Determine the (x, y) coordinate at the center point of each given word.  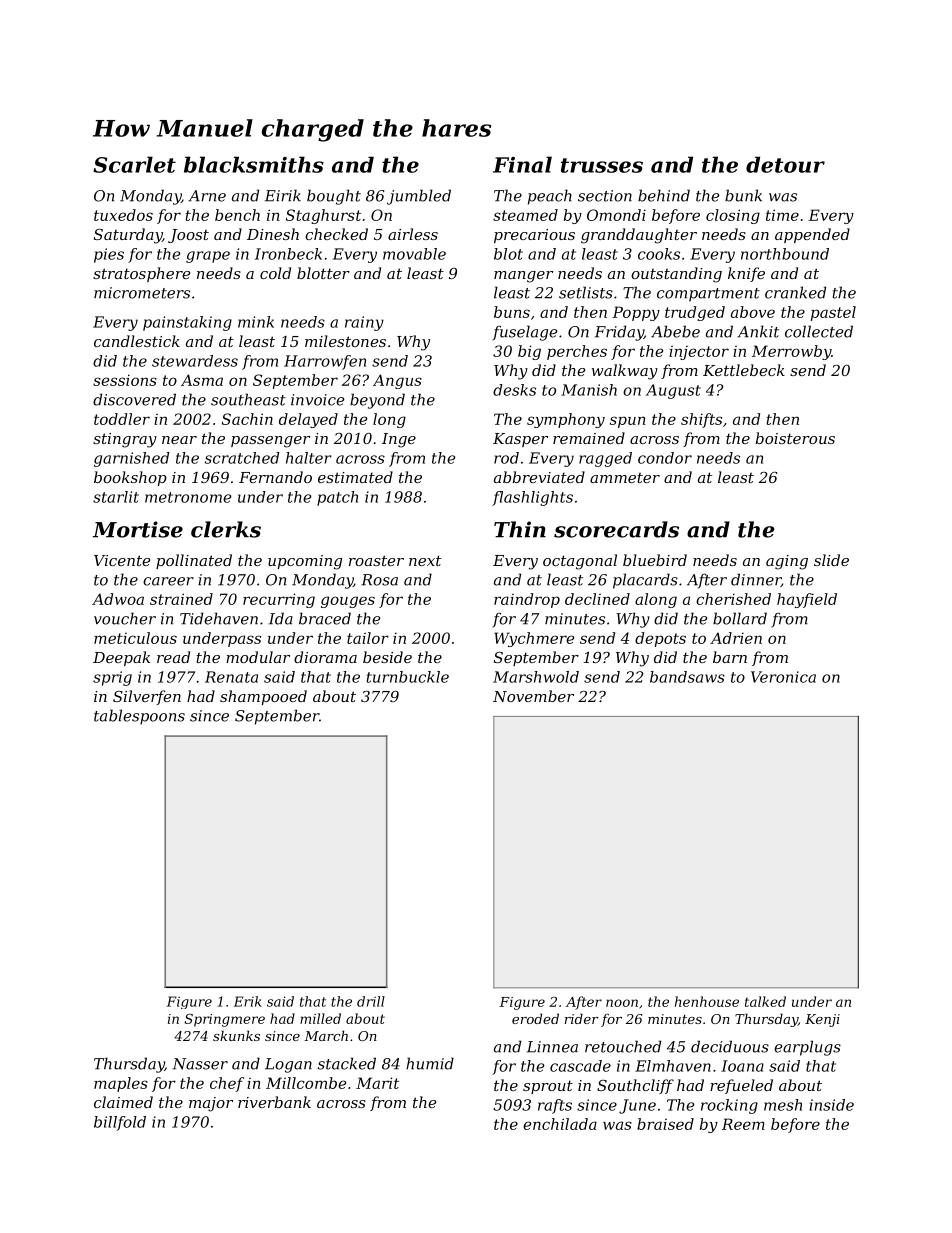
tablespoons (139, 717)
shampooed (263, 697)
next (425, 560)
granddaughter (639, 236)
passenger (270, 442)
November (533, 696)
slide (831, 560)
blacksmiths (254, 164)
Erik (248, 1001)
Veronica (783, 677)
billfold (120, 1123)
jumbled (419, 197)
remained (589, 438)
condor (665, 458)
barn (730, 657)
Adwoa (118, 599)
